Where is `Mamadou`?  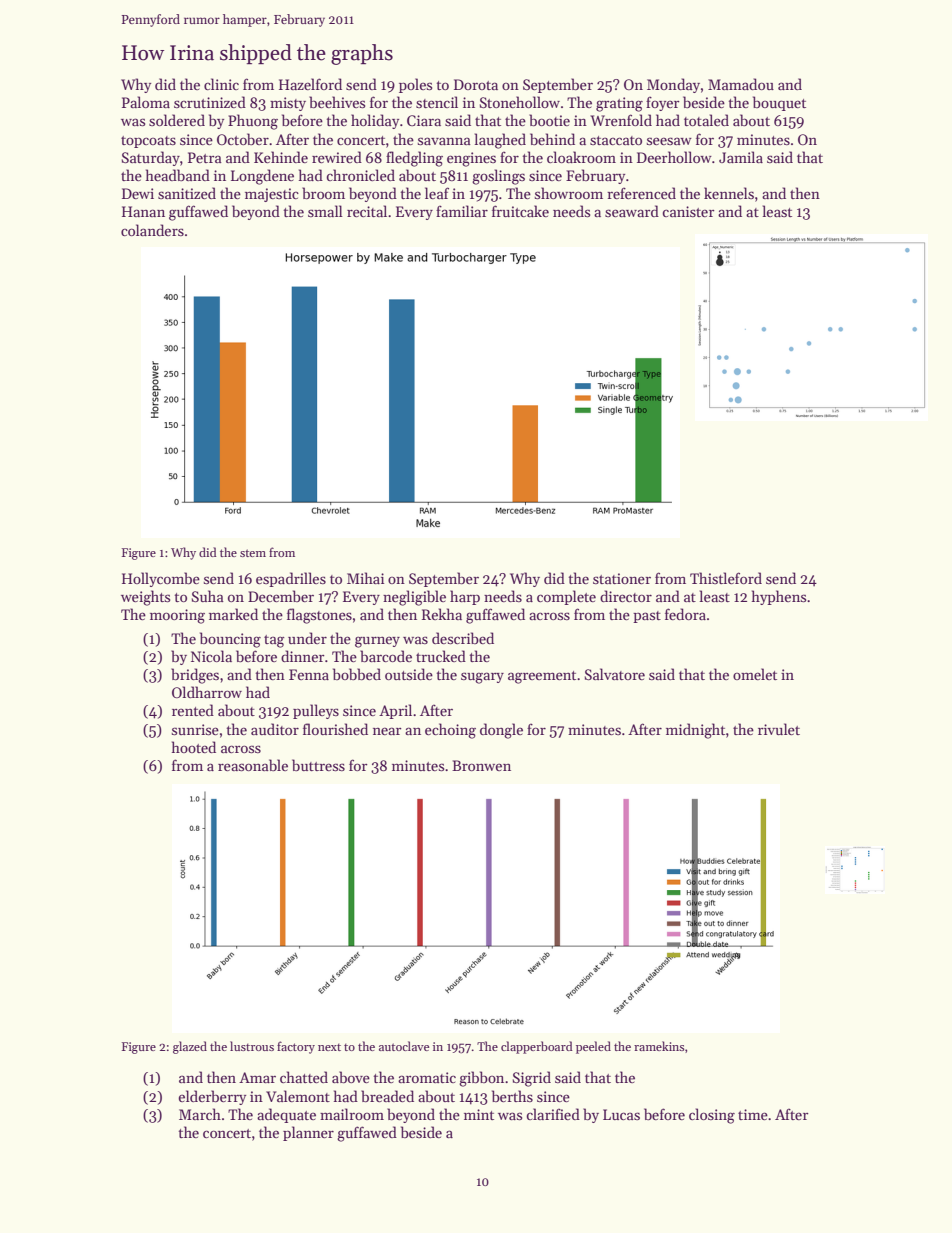
Mamadou is located at coordinates (741, 84).
